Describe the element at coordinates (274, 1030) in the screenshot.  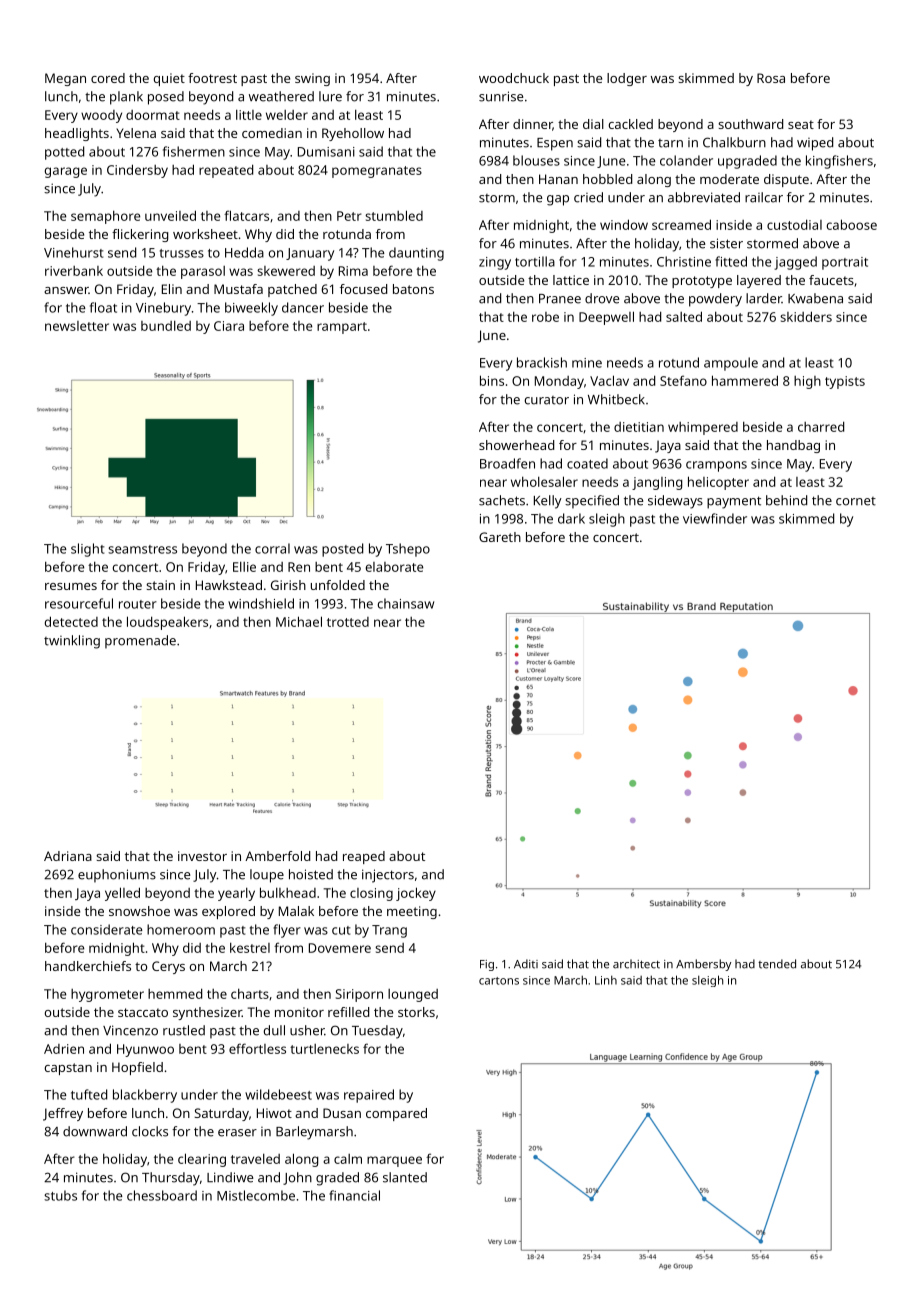
I see `dull` at that location.
